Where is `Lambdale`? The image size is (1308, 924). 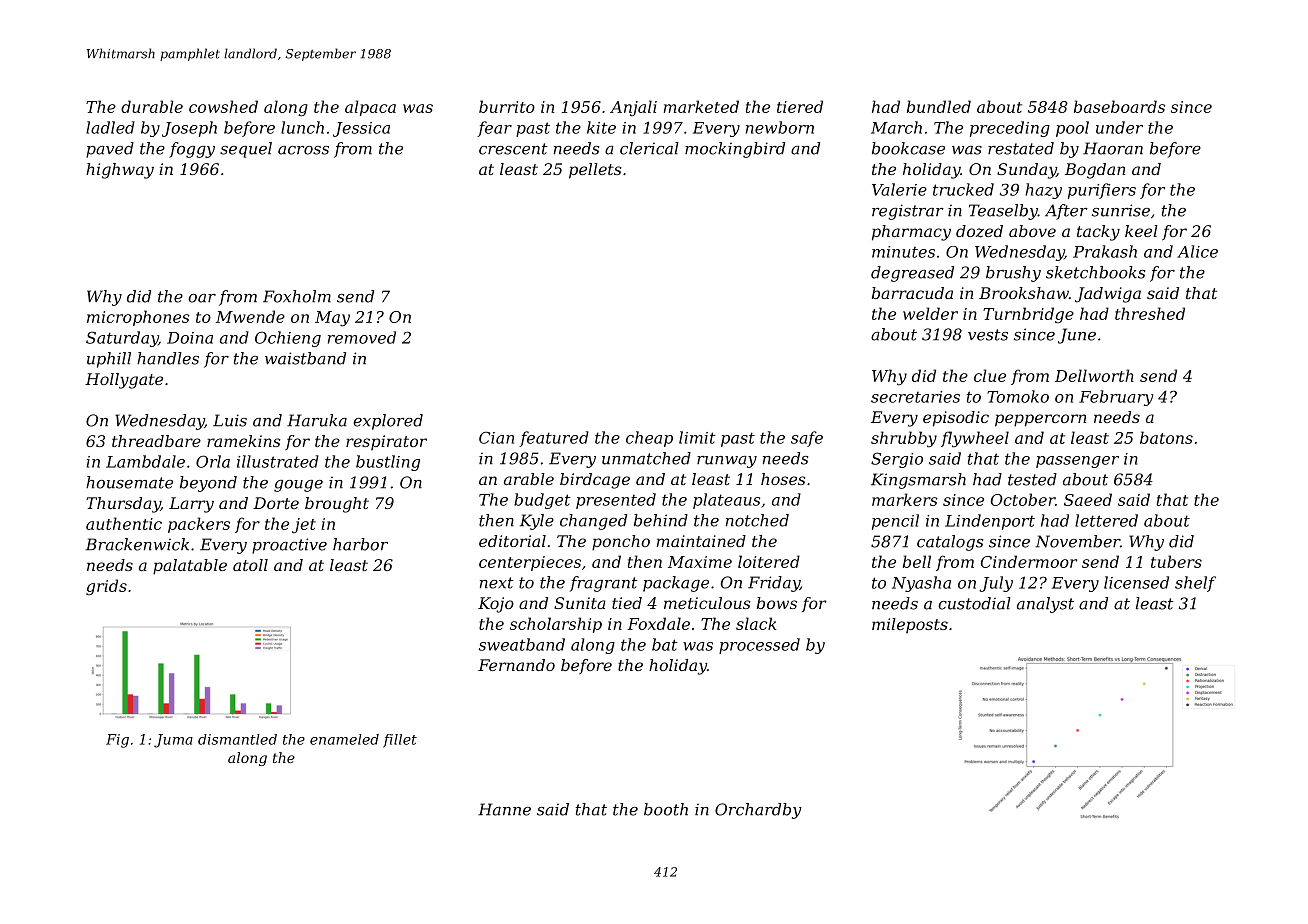 Lambdale is located at coordinates (145, 461).
